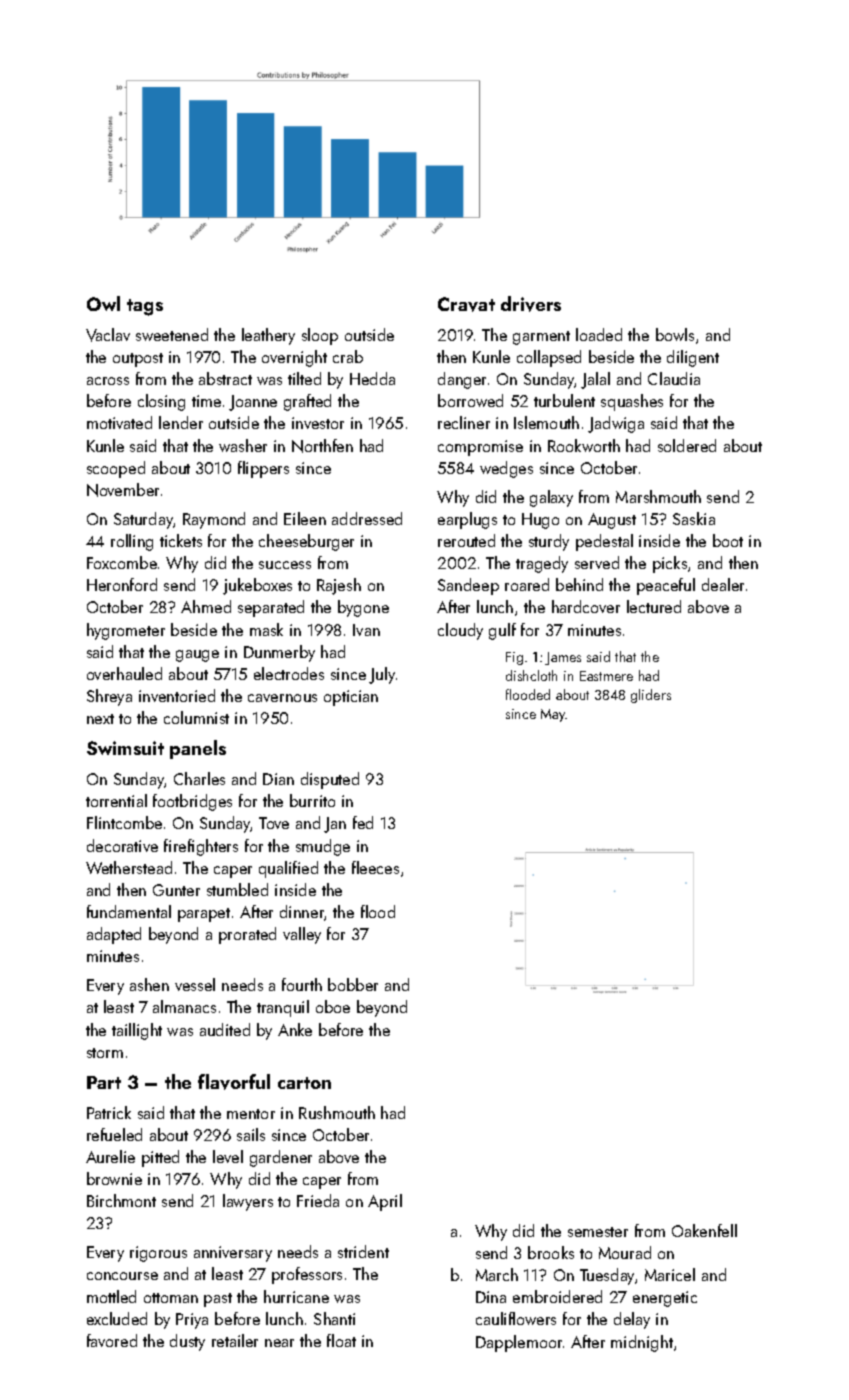 This page has width=849, height=1400. Describe the element at coordinates (122, 584) in the page. I see `Heronford` at that location.
